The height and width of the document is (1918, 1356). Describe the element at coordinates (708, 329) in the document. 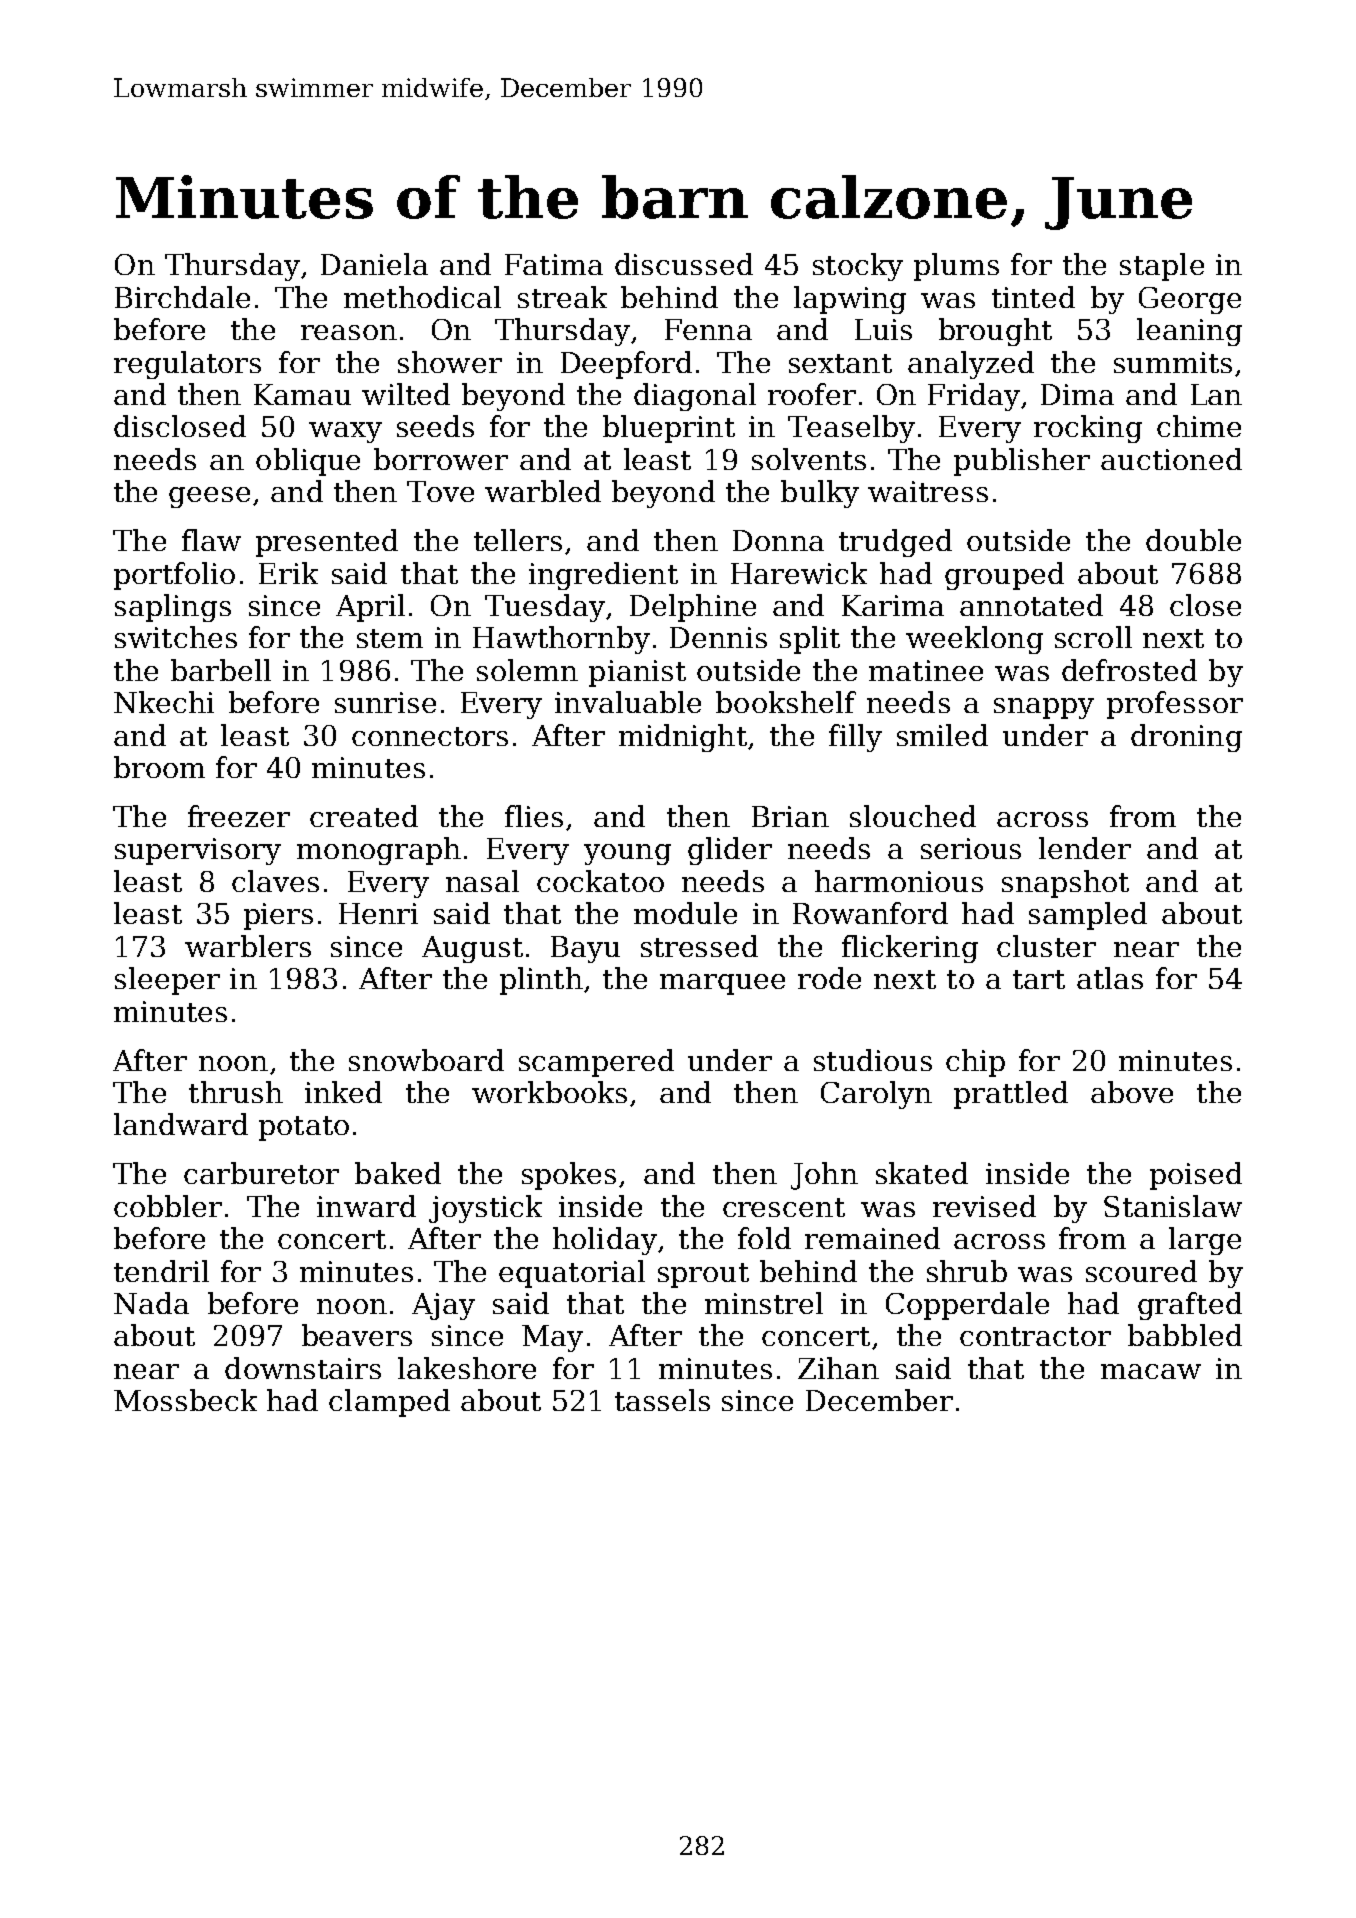

I see `Fenna` at that location.
